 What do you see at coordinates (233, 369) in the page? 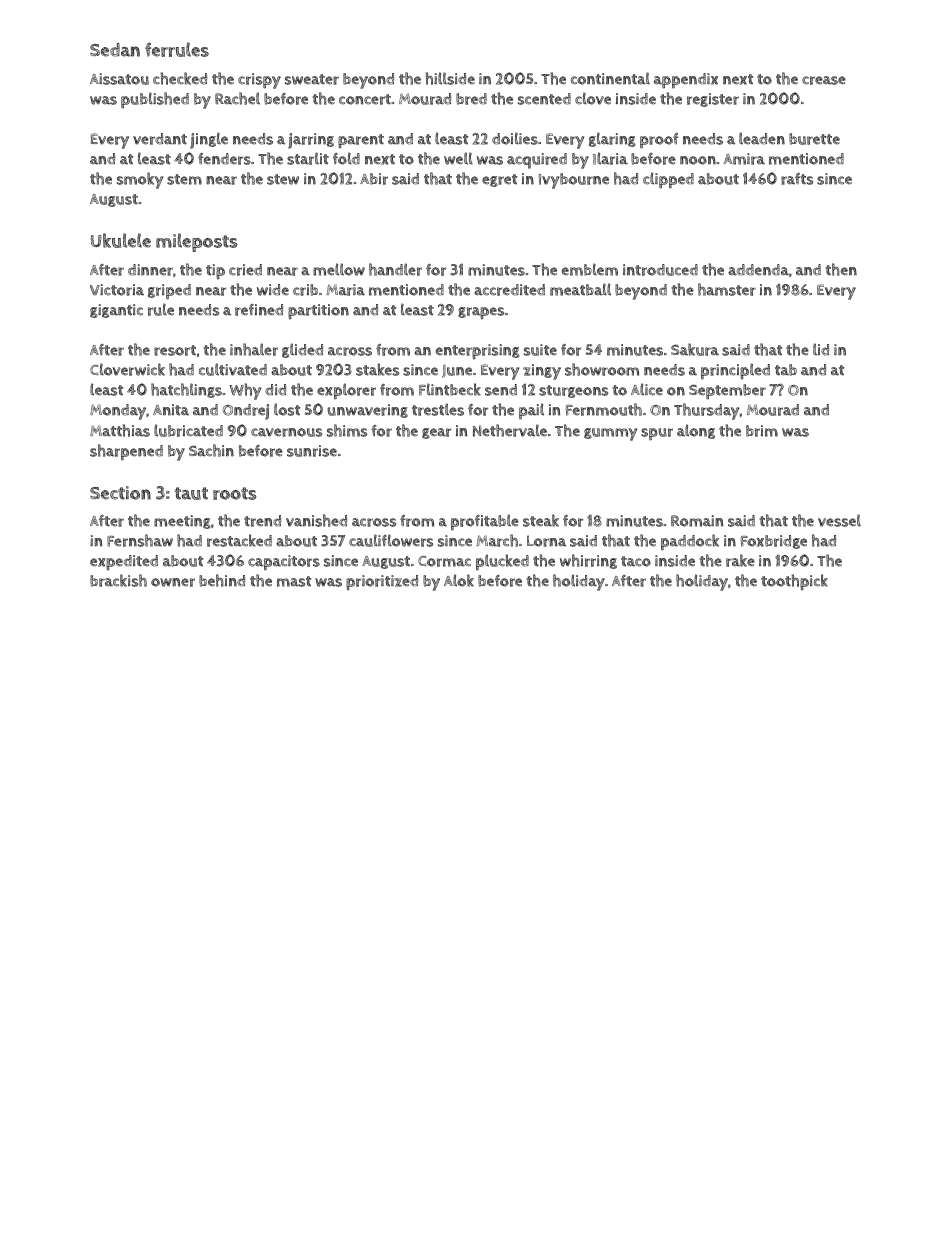
I see `cultivated` at bounding box center [233, 369].
